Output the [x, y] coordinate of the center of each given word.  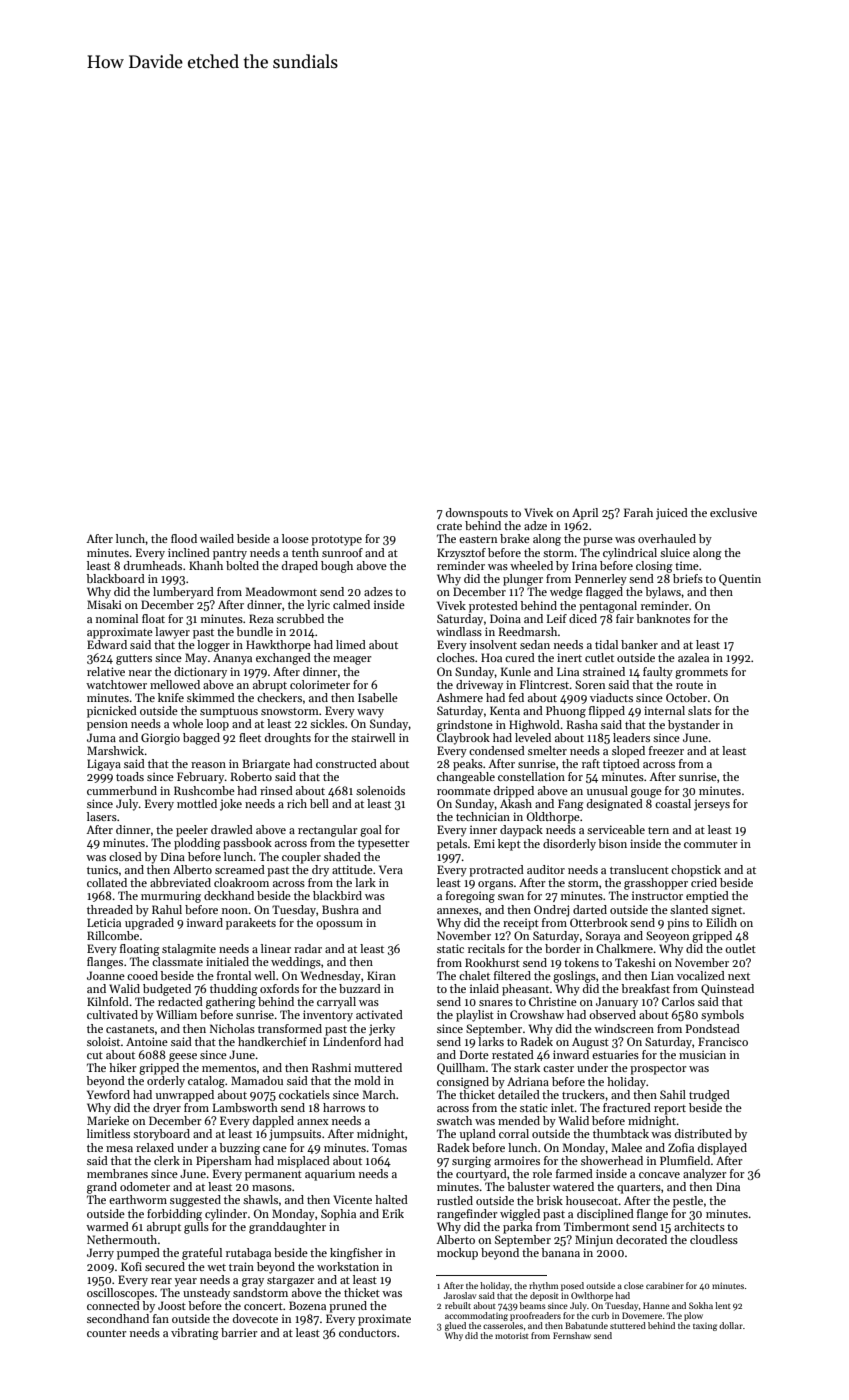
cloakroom [241, 882]
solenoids [380, 790]
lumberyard [183, 593]
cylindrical [630, 554]
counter [107, 1333]
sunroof [342, 552]
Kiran [381, 975]
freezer [666, 750]
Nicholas [232, 1028]
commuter [711, 844]
